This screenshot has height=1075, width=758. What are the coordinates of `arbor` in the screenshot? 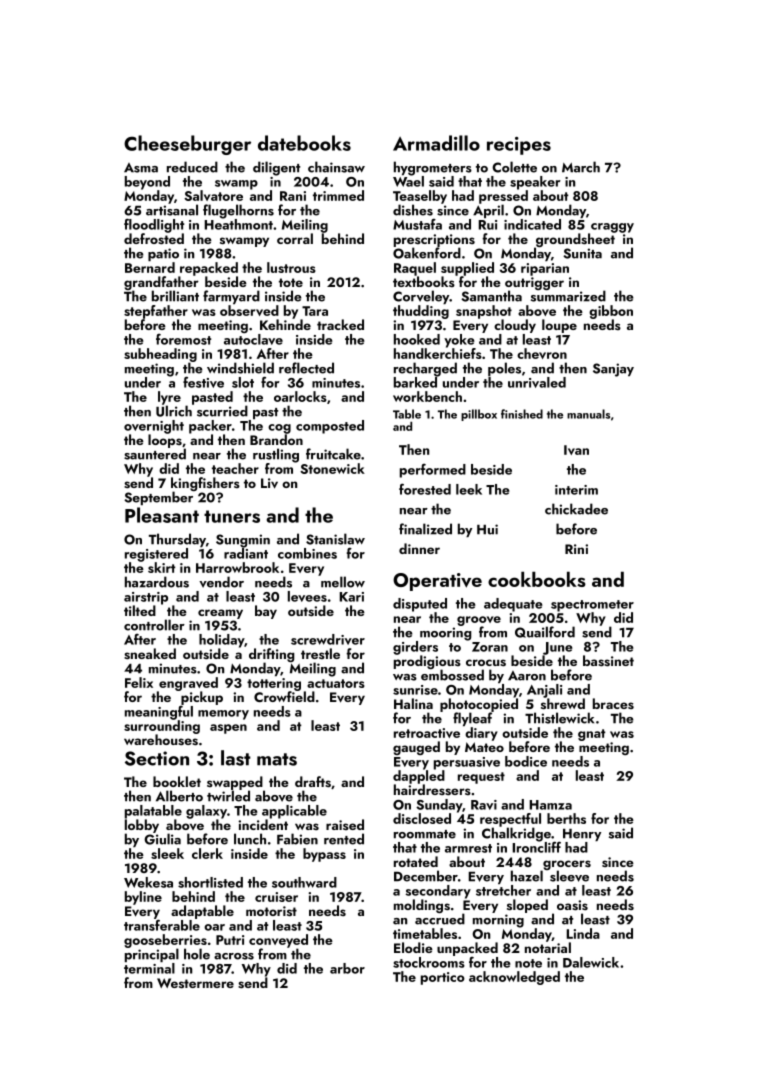 It's located at (347, 968).
